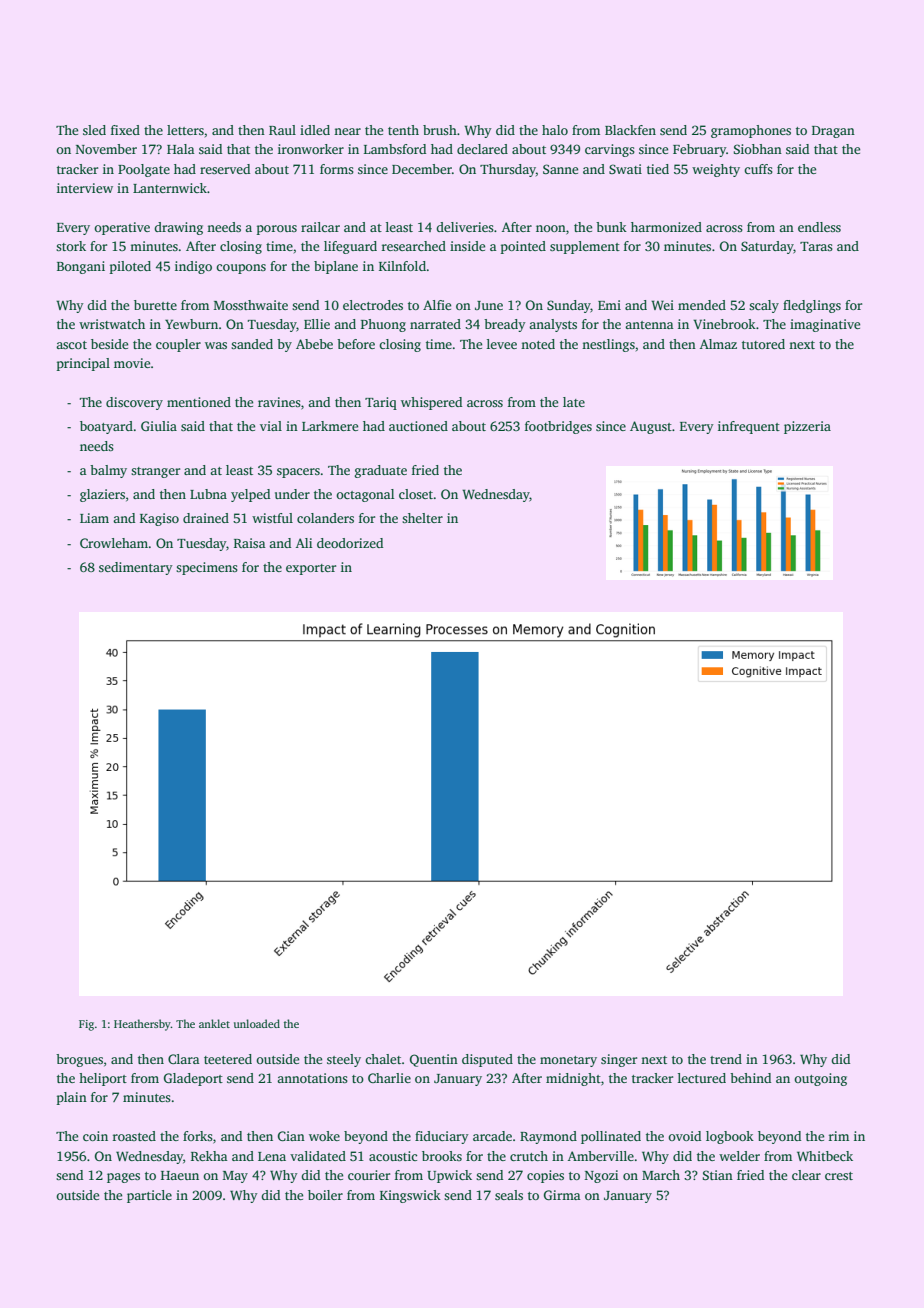 The height and width of the image is (1308, 924). I want to click on shelter, so click(422, 518).
